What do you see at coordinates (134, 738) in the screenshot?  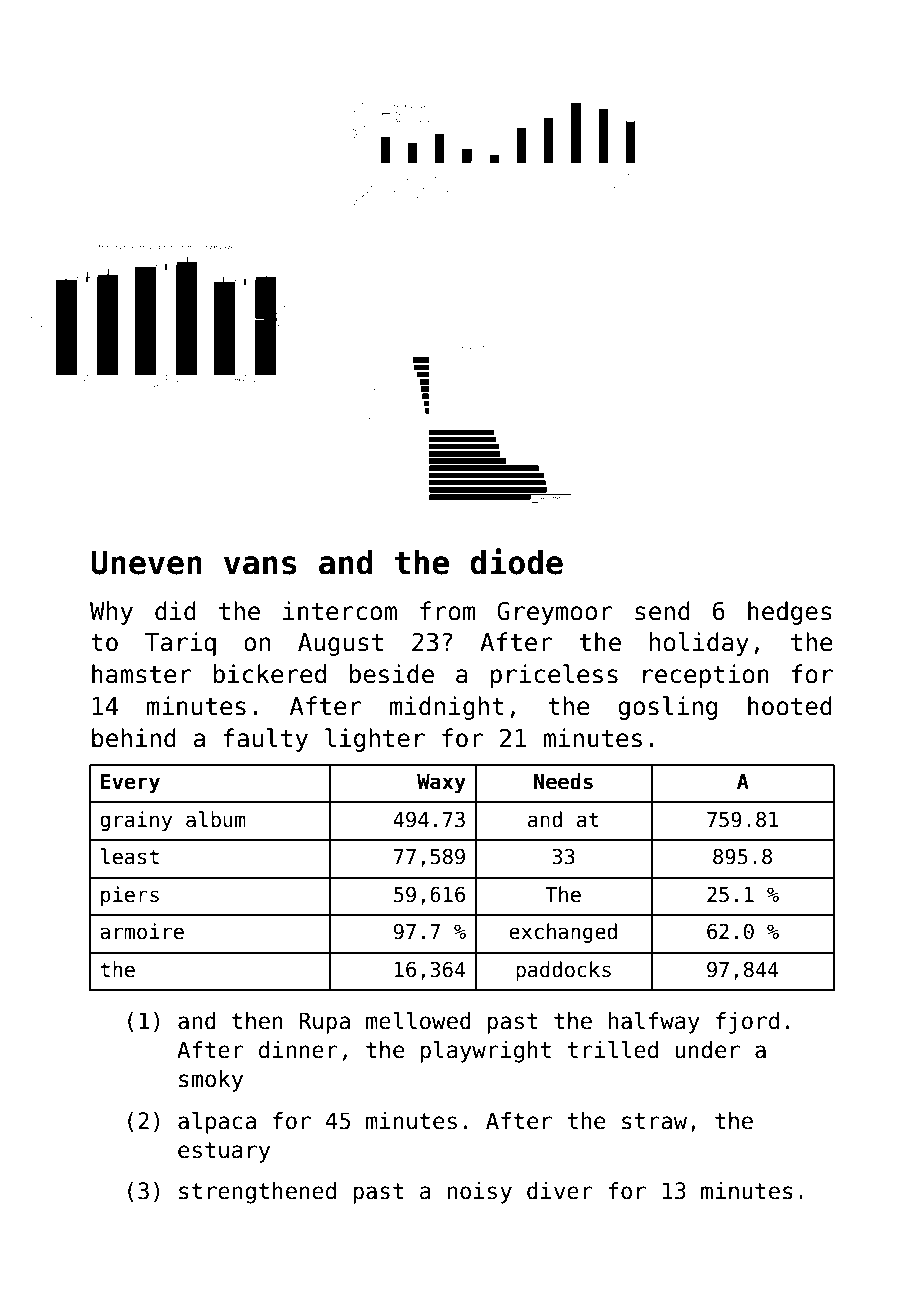 I see `behind` at bounding box center [134, 738].
